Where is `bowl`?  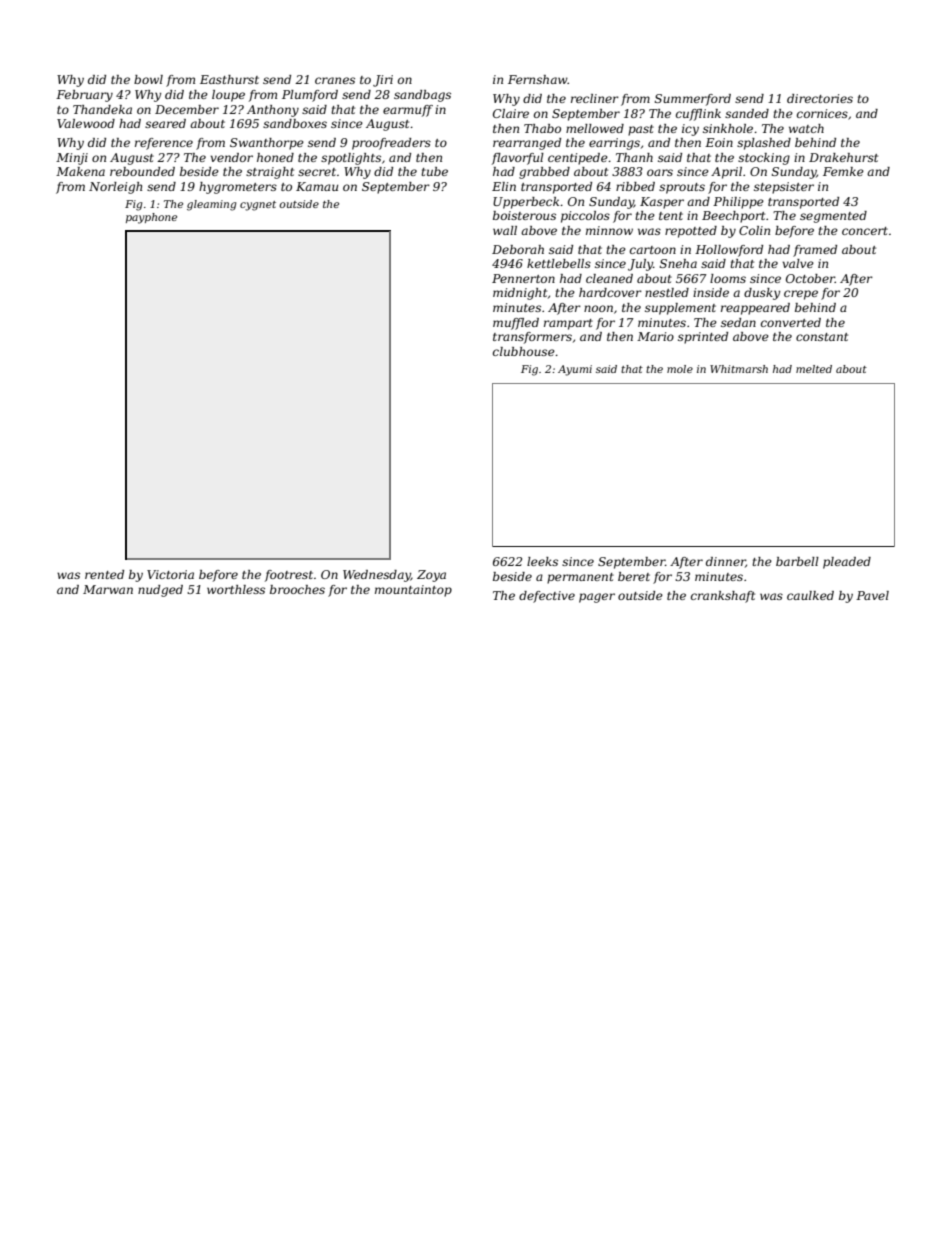
bowl is located at coordinates (148, 79).
